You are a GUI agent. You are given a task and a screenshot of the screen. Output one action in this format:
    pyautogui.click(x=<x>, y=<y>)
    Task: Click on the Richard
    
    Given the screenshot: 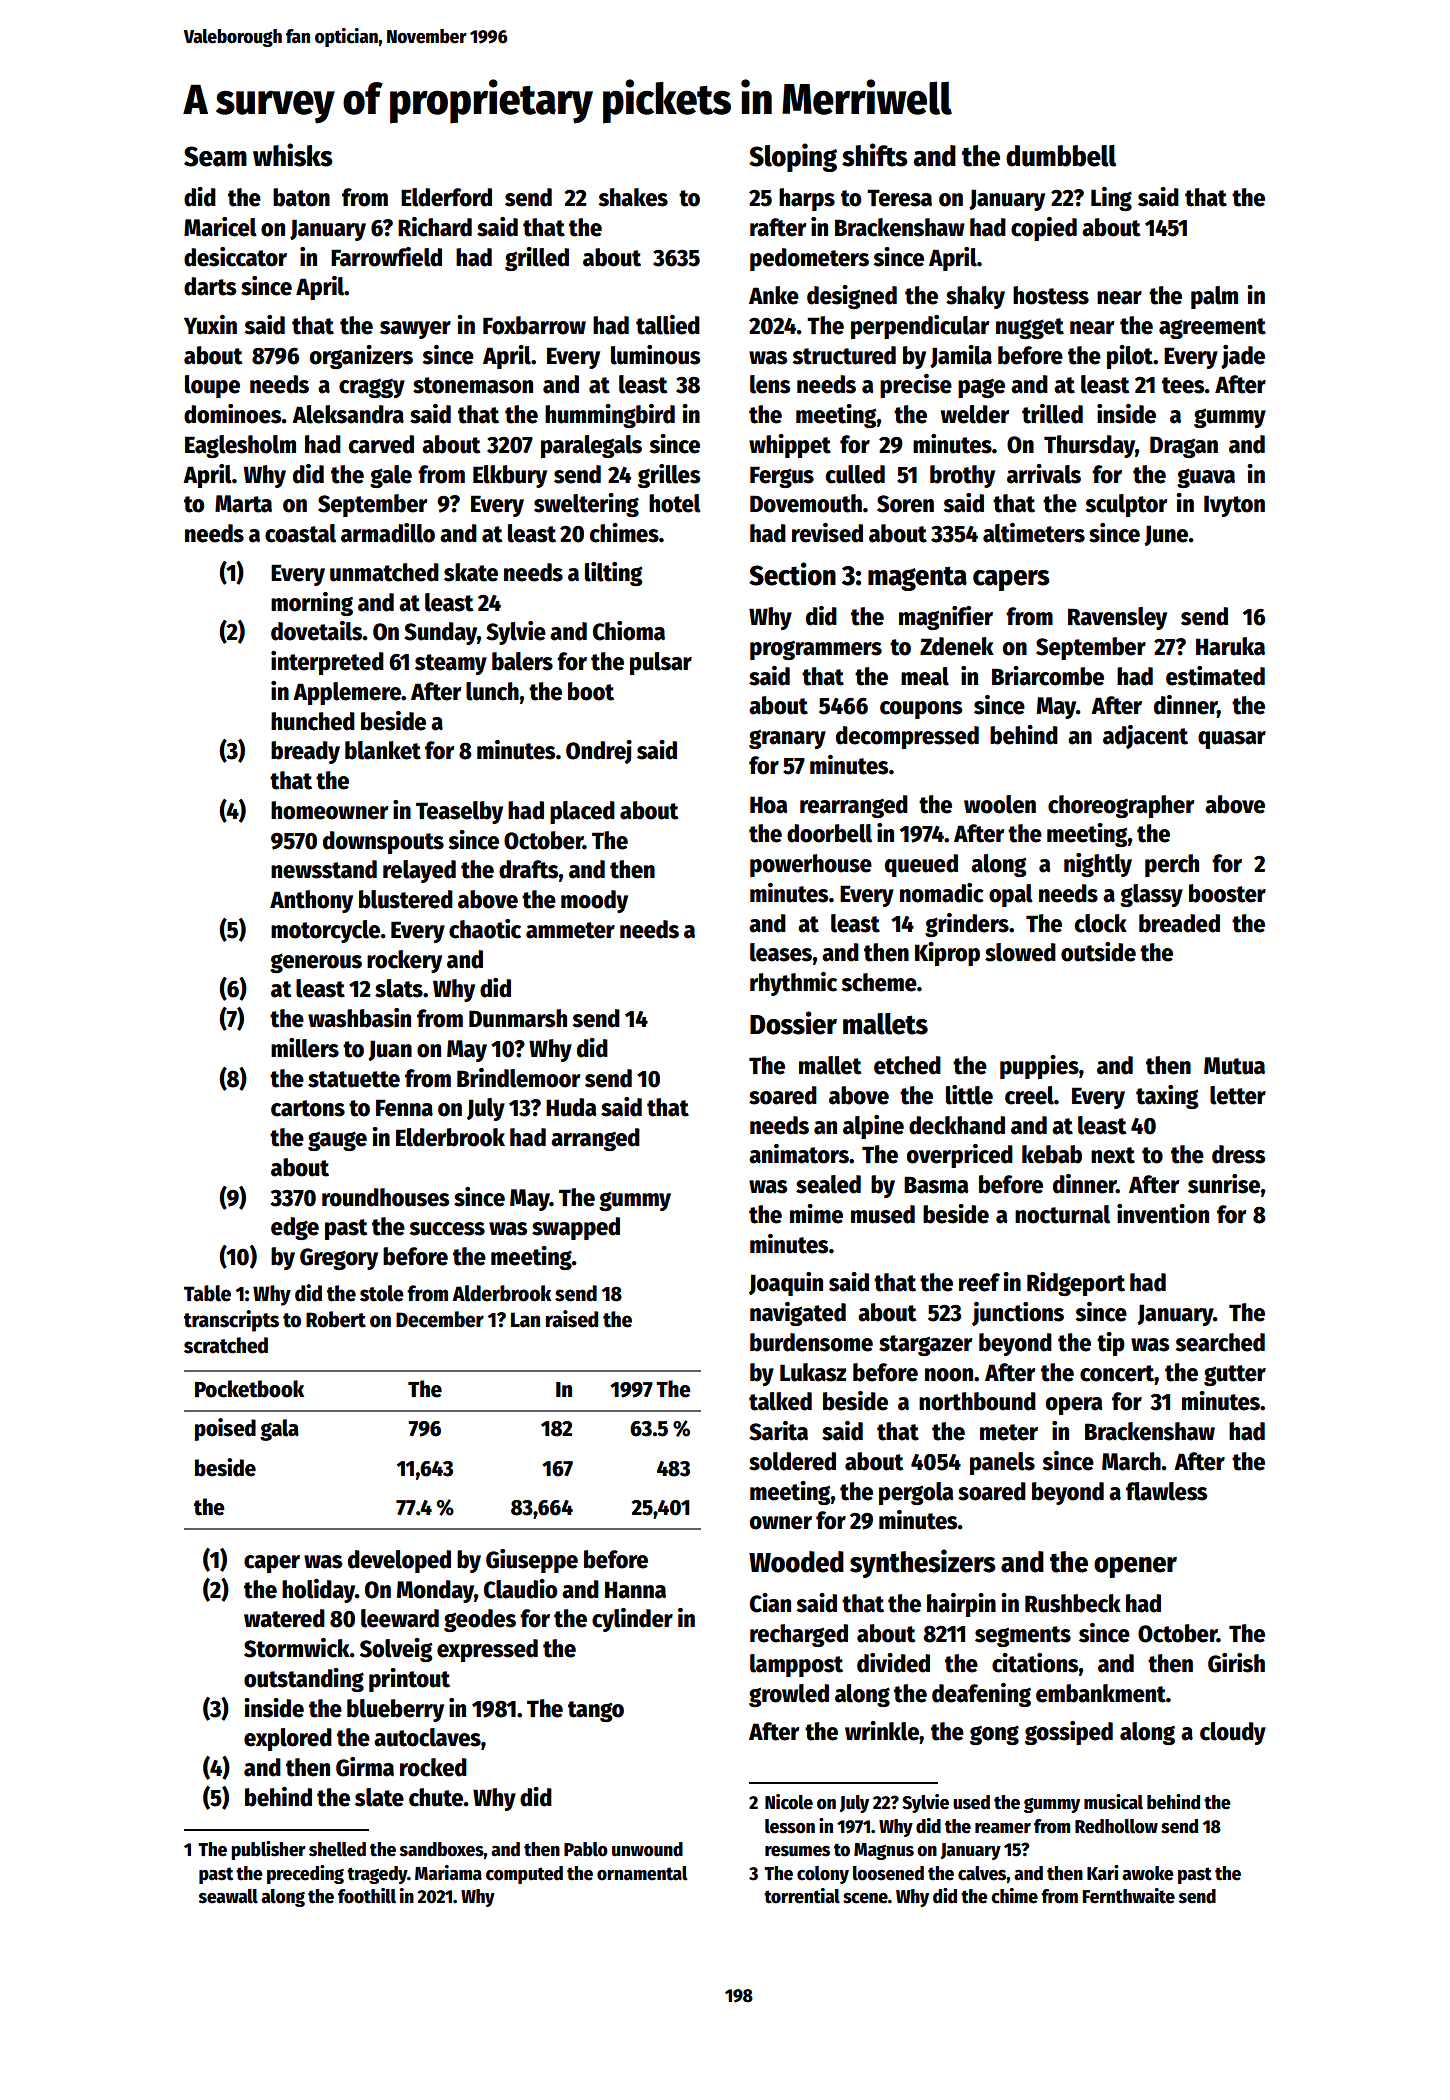 What is the action you would take?
    pyautogui.click(x=435, y=227)
